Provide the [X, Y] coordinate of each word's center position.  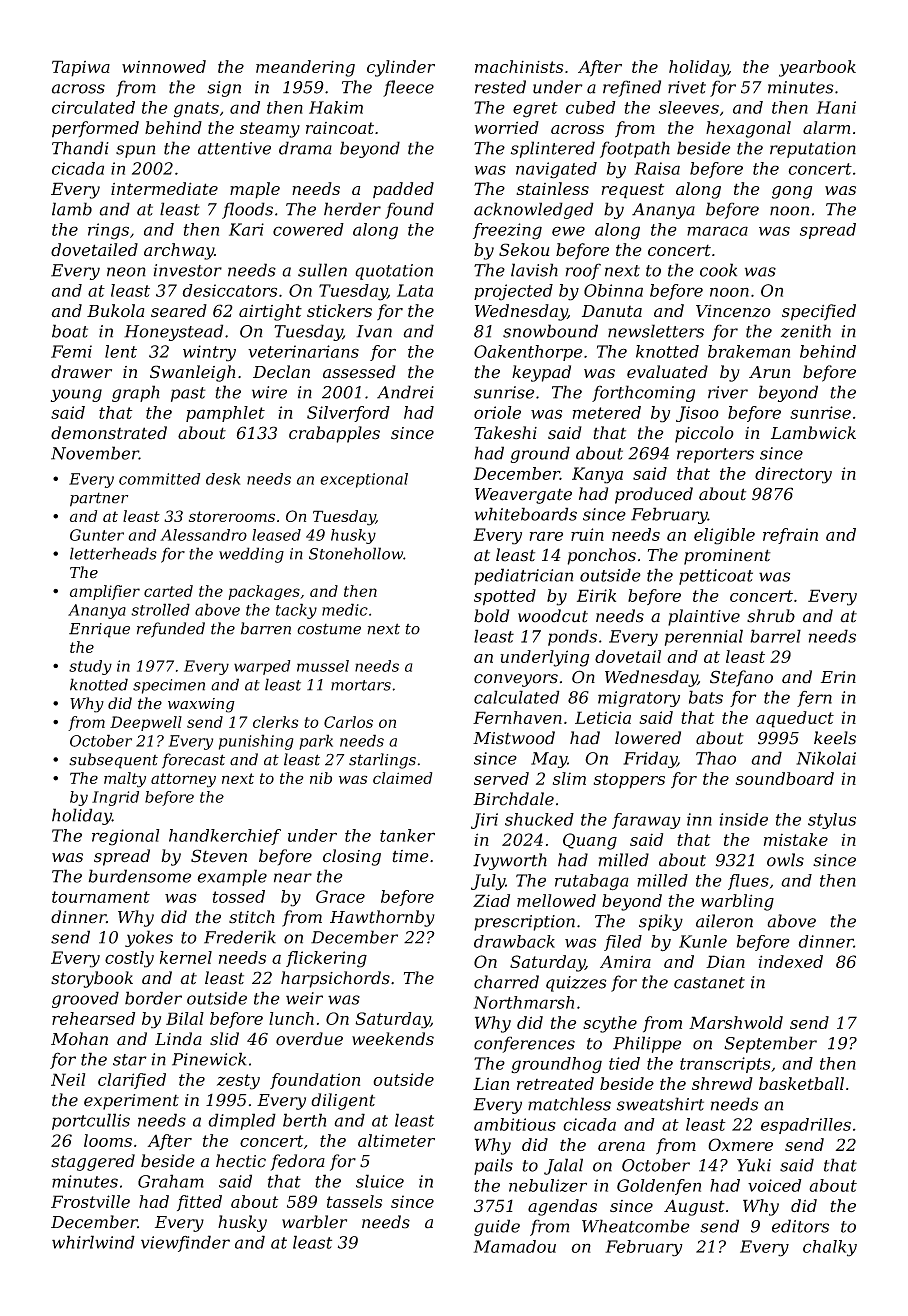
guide [497, 1227]
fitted [199, 1203]
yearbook [817, 68]
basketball [801, 1083]
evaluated [667, 372]
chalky [830, 1248]
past [188, 394]
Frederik [240, 937]
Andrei [405, 392]
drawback [514, 941]
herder [352, 209]
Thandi [80, 148]
